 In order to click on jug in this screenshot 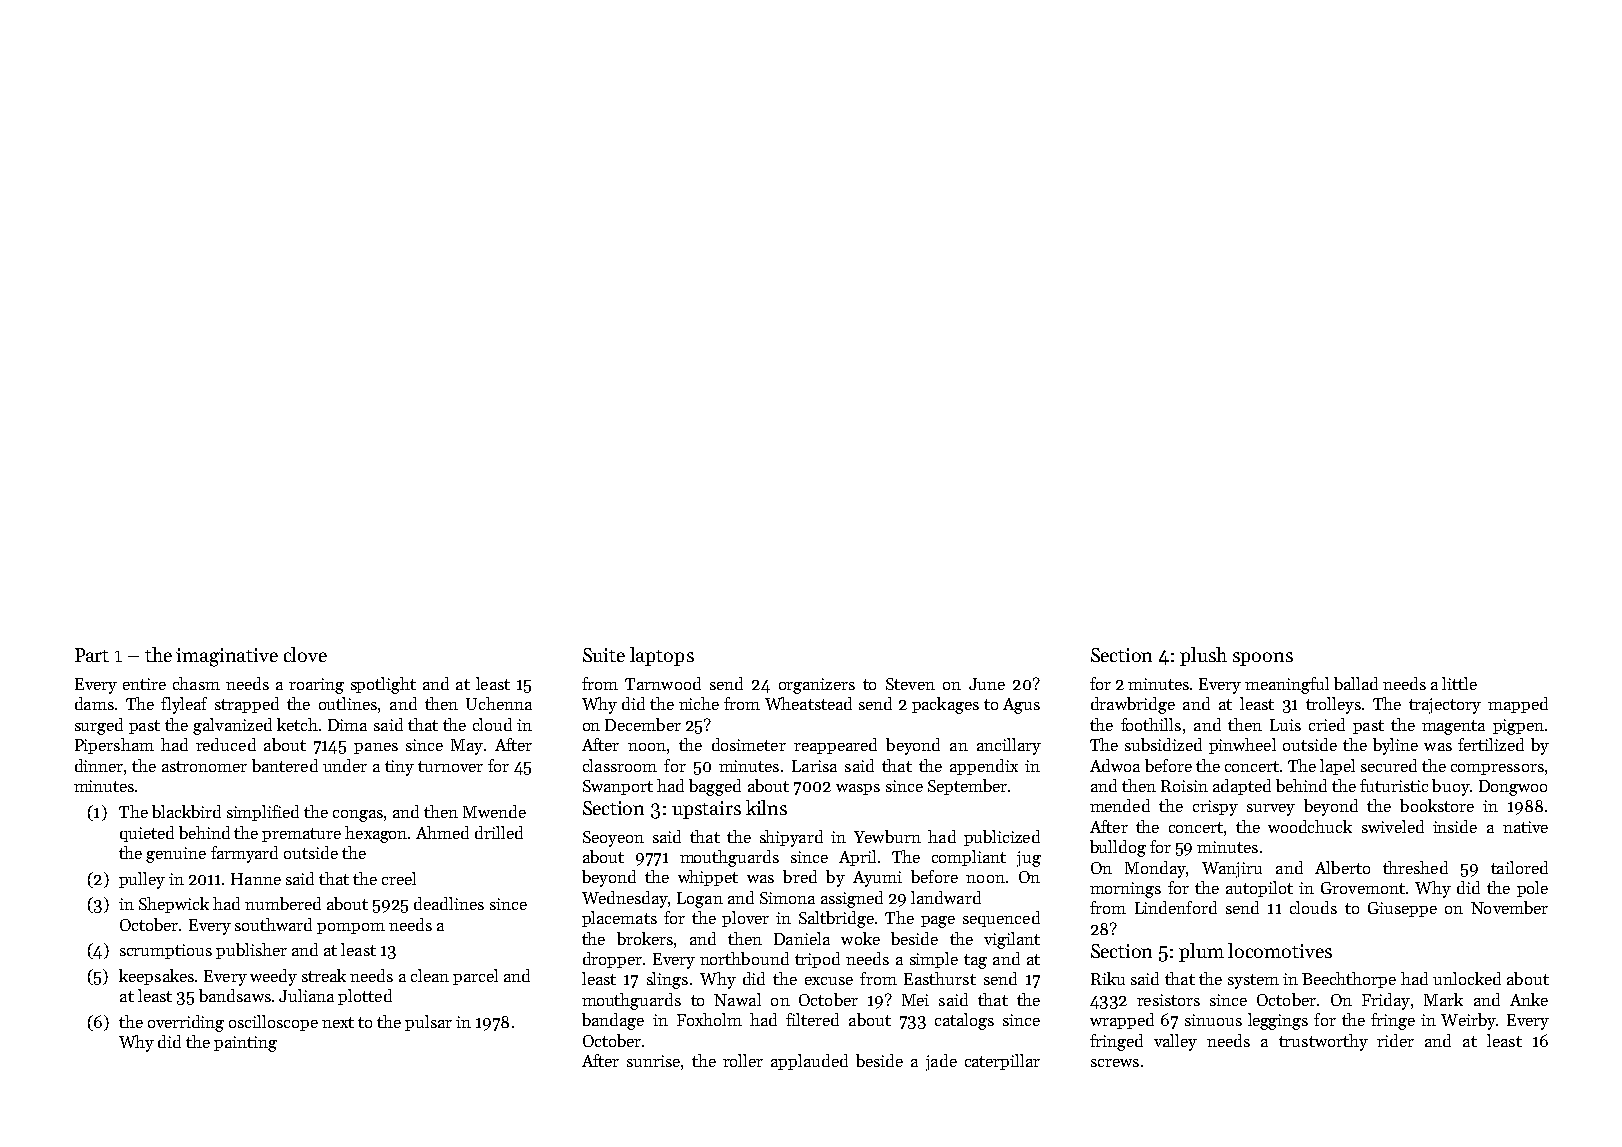, I will do `click(1029, 859)`.
